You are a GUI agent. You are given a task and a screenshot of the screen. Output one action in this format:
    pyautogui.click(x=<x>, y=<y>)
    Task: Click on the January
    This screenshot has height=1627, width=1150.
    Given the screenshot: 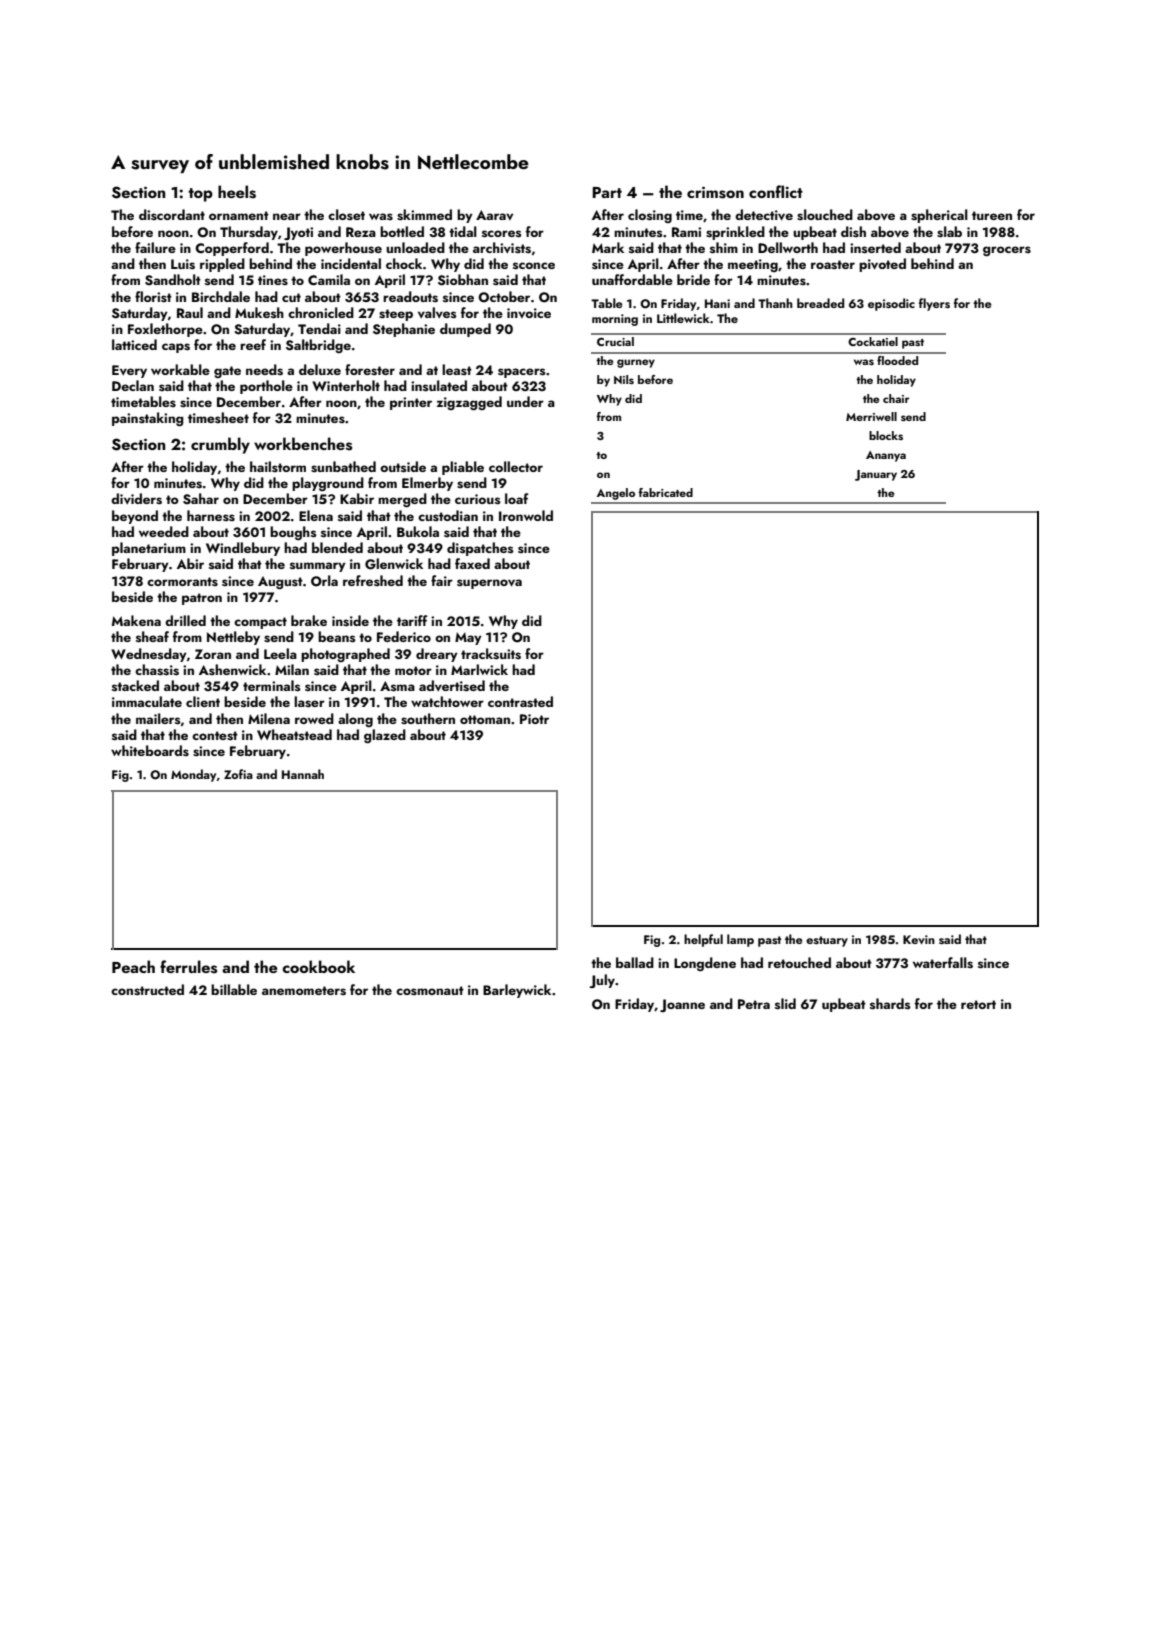 What is the action you would take?
    pyautogui.click(x=876, y=475)
